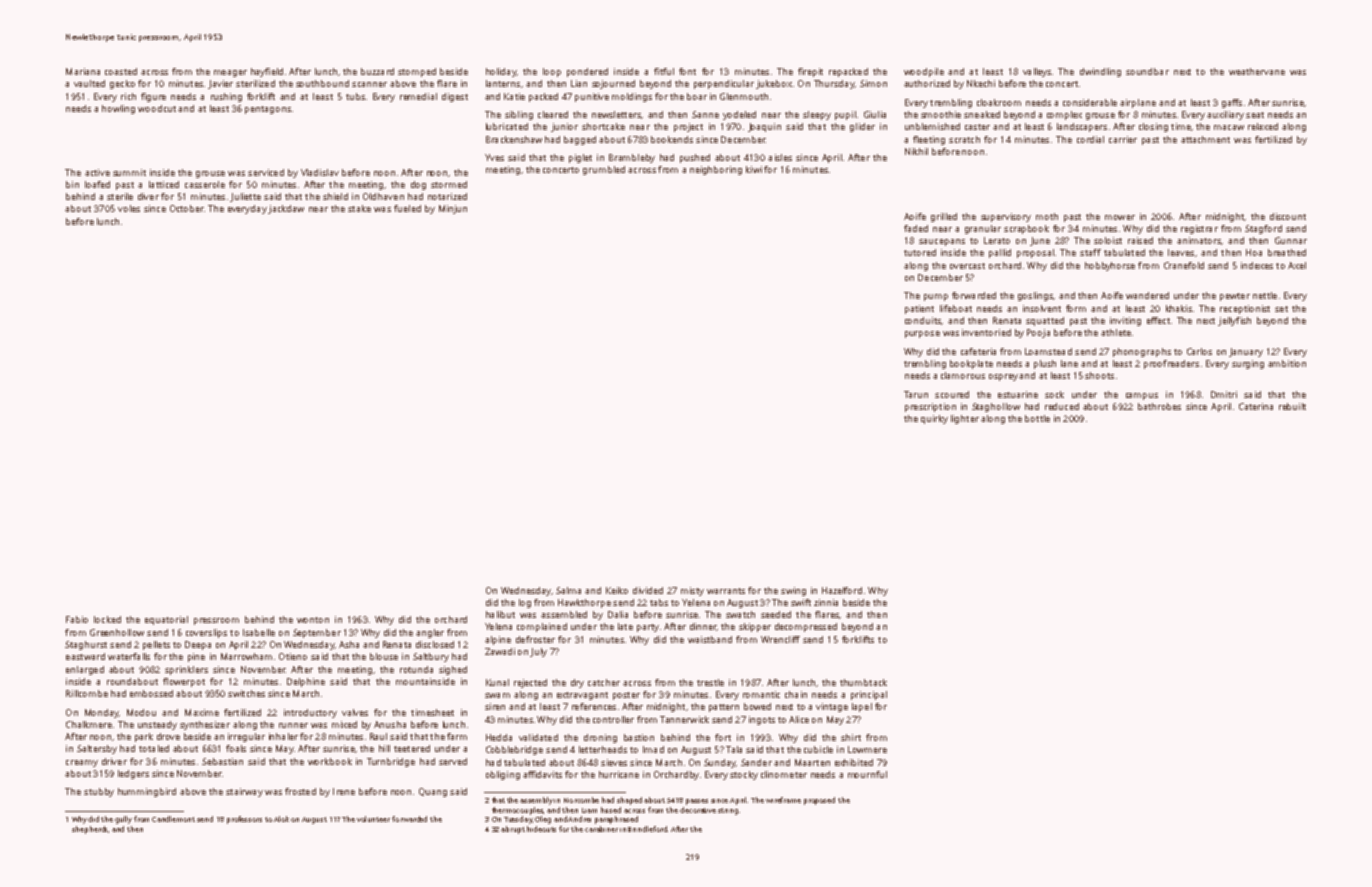  Describe the element at coordinates (1147, 71) in the image. I see `soundbar` at that location.
